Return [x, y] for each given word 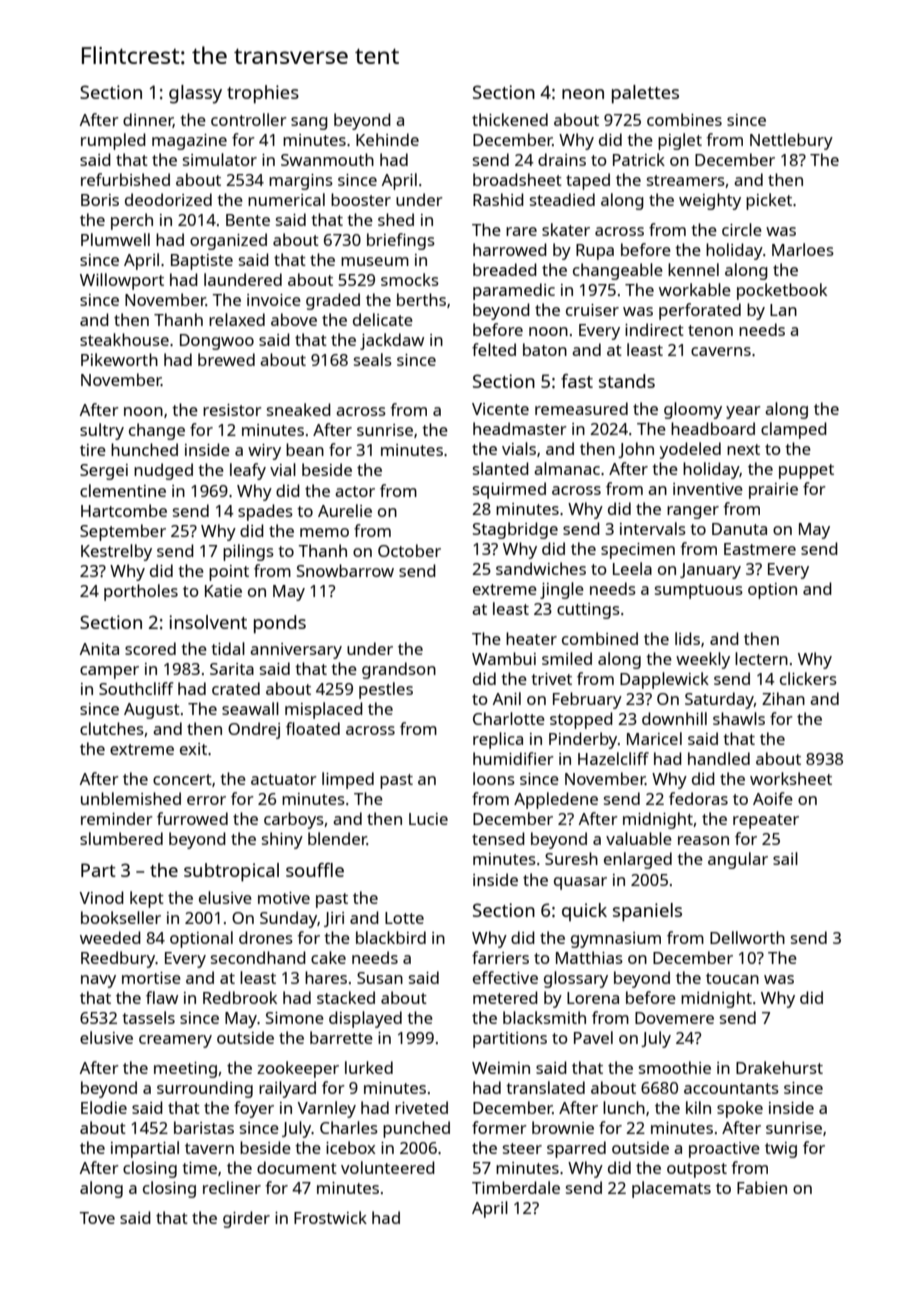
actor [355, 491]
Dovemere [674, 1018]
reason [703, 840]
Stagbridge [515, 530]
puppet [806, 471]
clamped [794, 430]
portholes [141, 592]
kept [147, 899]
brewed [226, 359]
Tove [97, 1218]
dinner [148, 120]
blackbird [391, 937]
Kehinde [387, 139]
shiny [282, 840]
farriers [500, 957]
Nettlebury [791, 141]
